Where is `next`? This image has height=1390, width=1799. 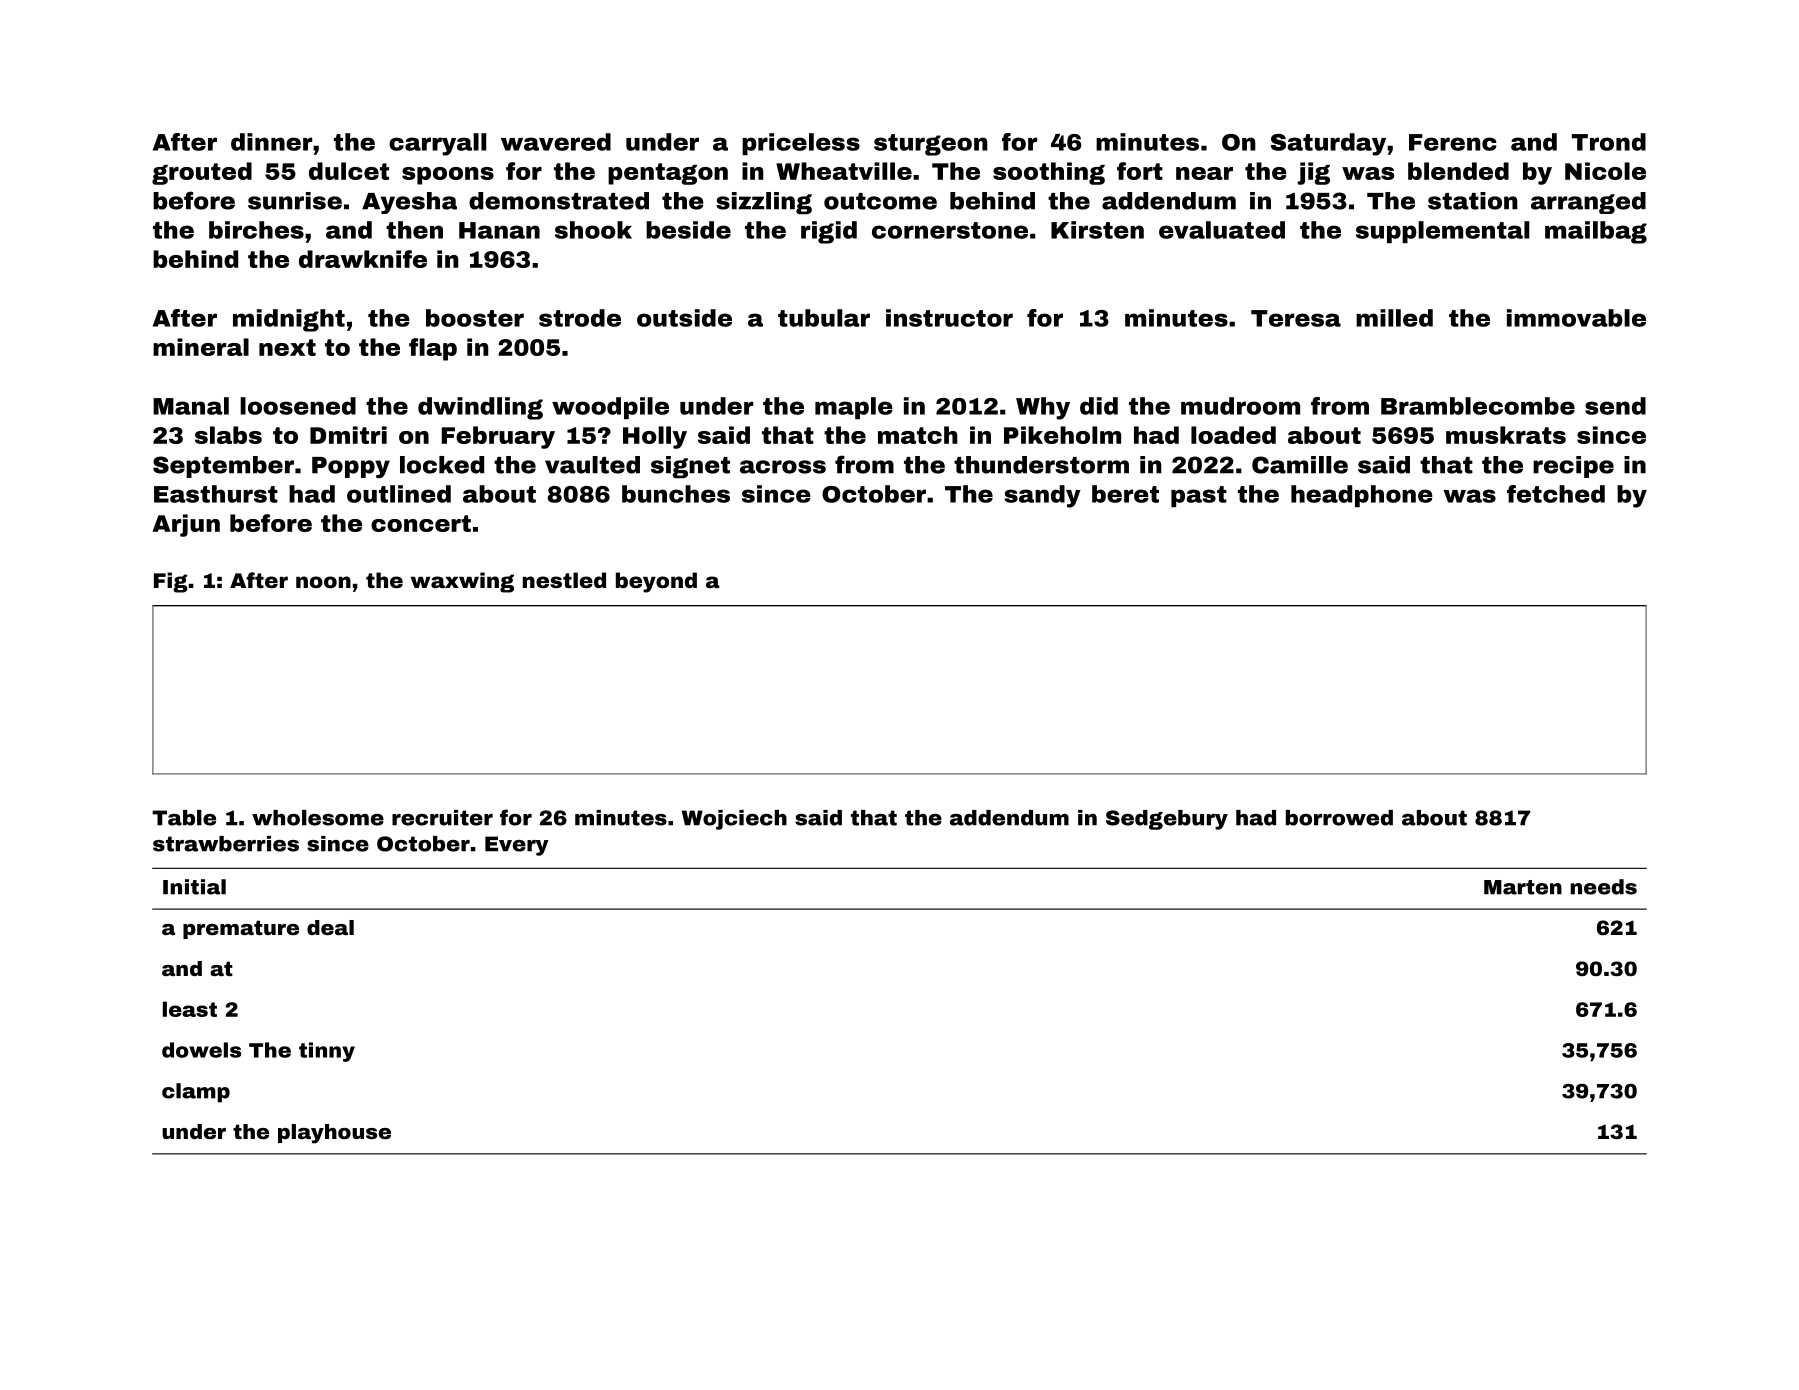
next is located at coordinates (287, 347).
